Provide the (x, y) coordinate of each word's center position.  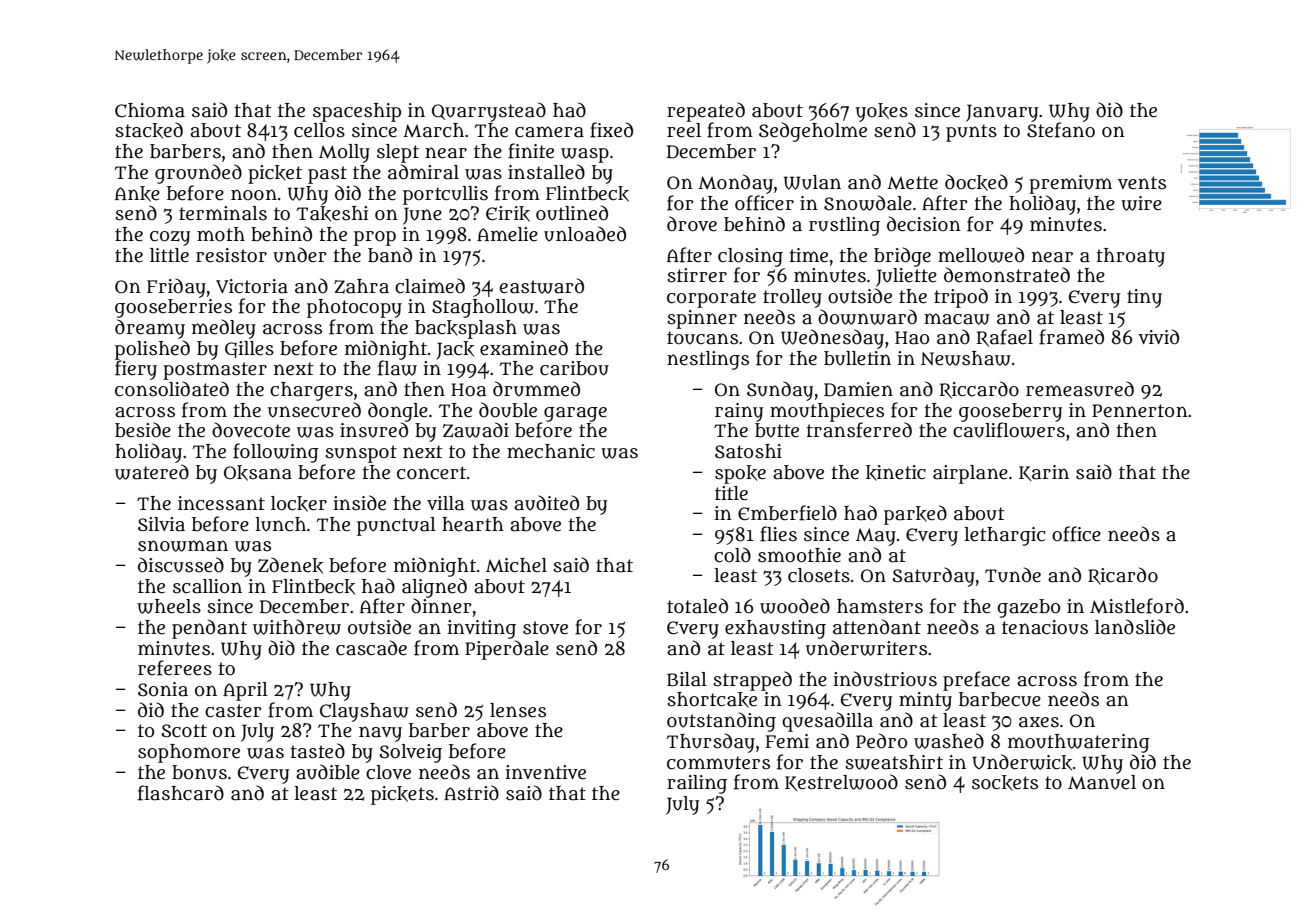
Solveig (410, 753)
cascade (371, 648)
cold (732, 555)
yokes (882, 112)
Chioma (150, 110)
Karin (1044, 473)
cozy (170, 238)
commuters (718, 763)
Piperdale (507, 650)
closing (750, 257)
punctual (396, 526)
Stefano (1061, 130)
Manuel (1102, 782)
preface (976, 681)
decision (924, 224)
